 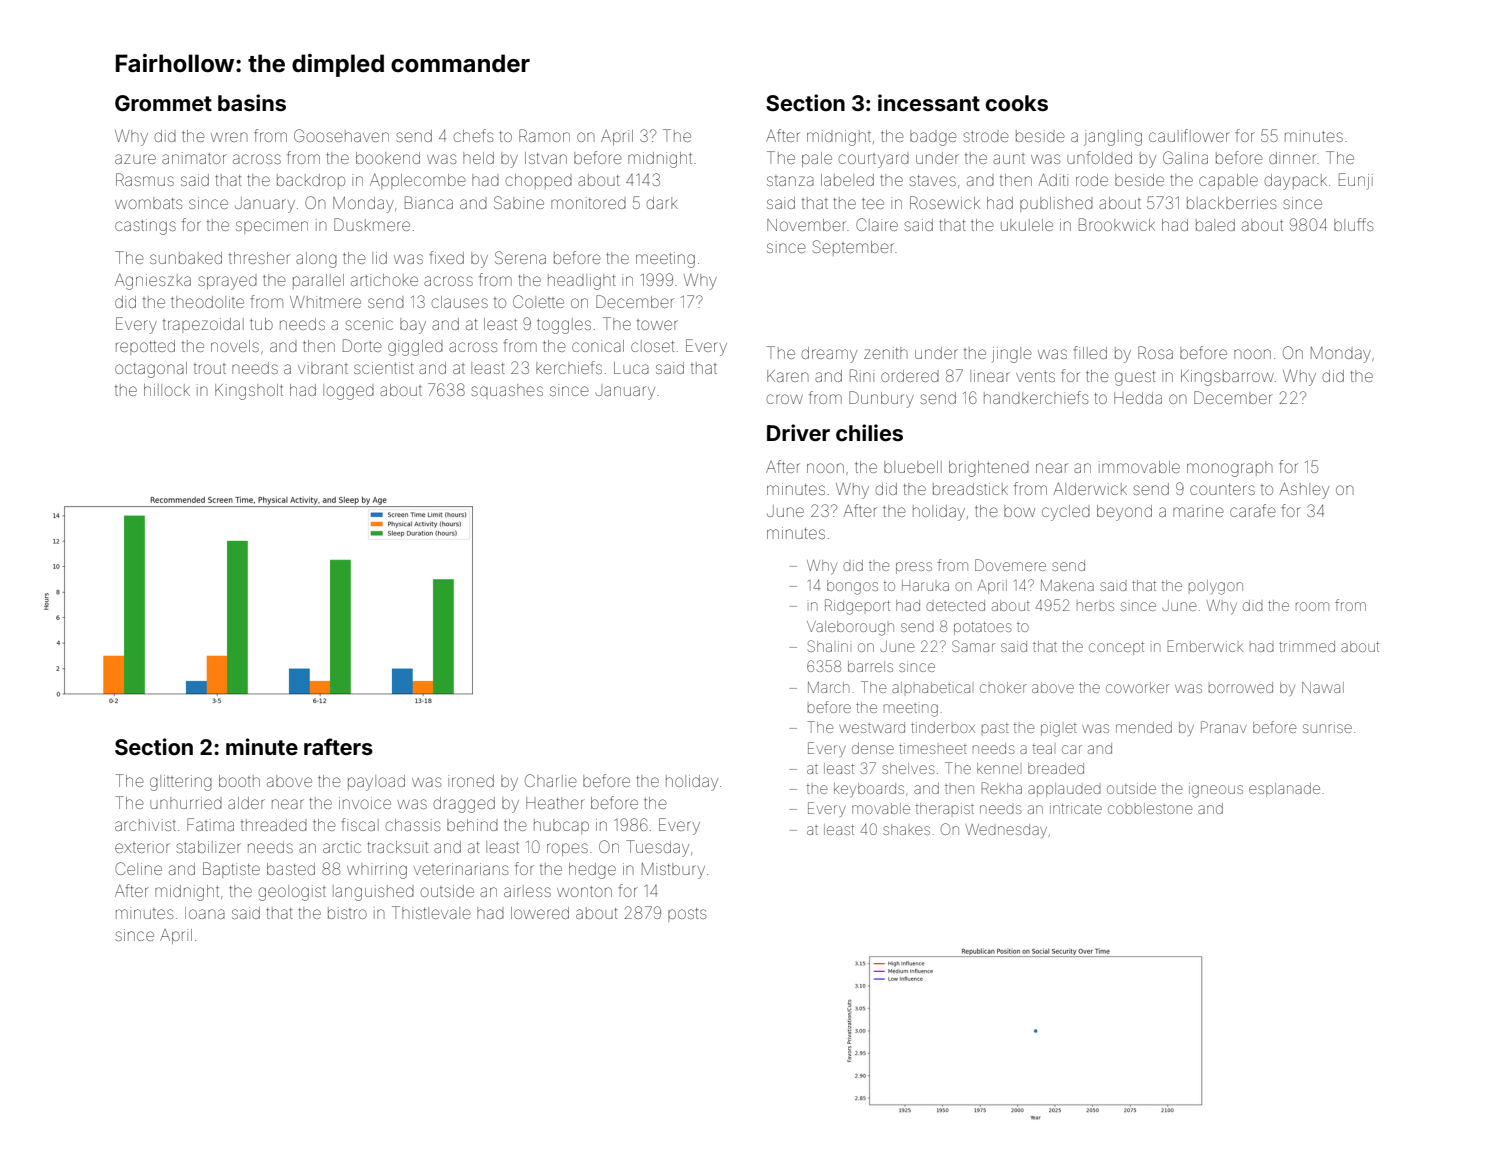 I want to click on incessant, so click(x=929, y=102).
